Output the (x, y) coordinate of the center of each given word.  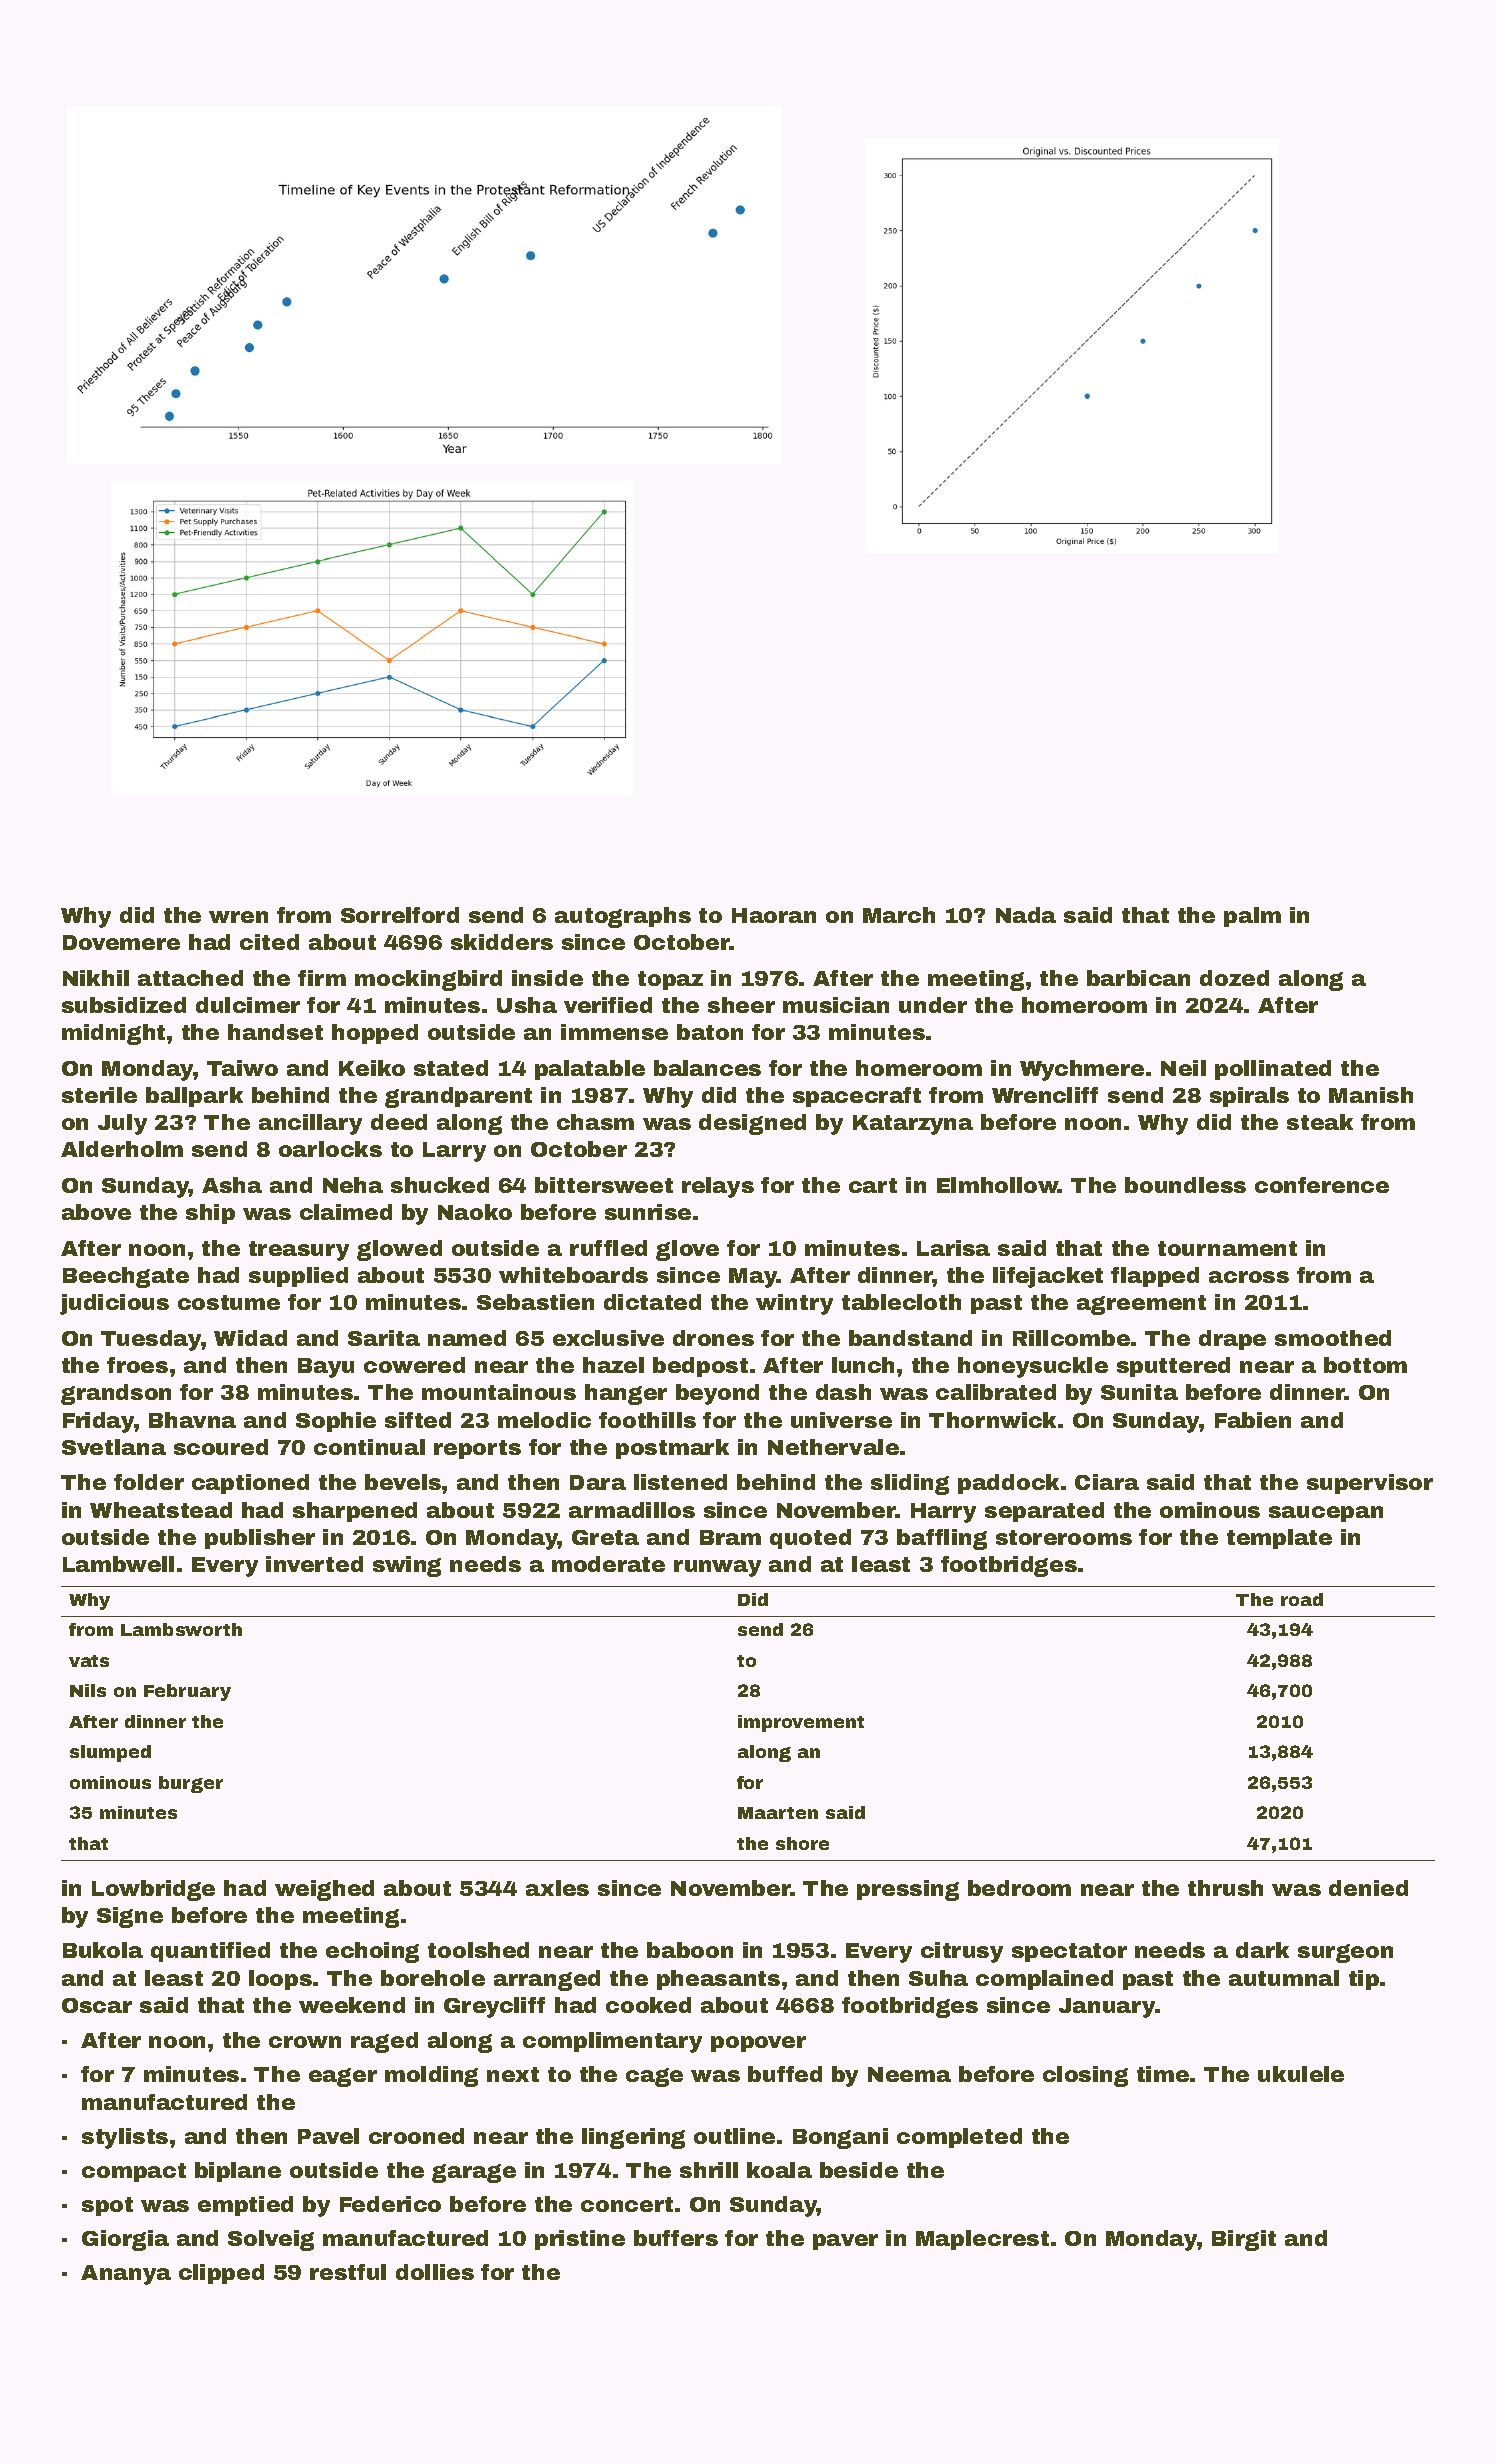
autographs (623, 917)
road (1302, 1599)
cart (873, 1185)
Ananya (126, 2275)
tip (1364, 1980)
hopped (375, 1034)
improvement (801, 1723)
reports (477, 1449)
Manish (1371, 1095)
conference (1322, 1185)
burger (191, 1784)
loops (280, 1980)
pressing (908, 1890)
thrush (1225, 1888)
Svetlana (114, 1447)
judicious (114, 1304)
